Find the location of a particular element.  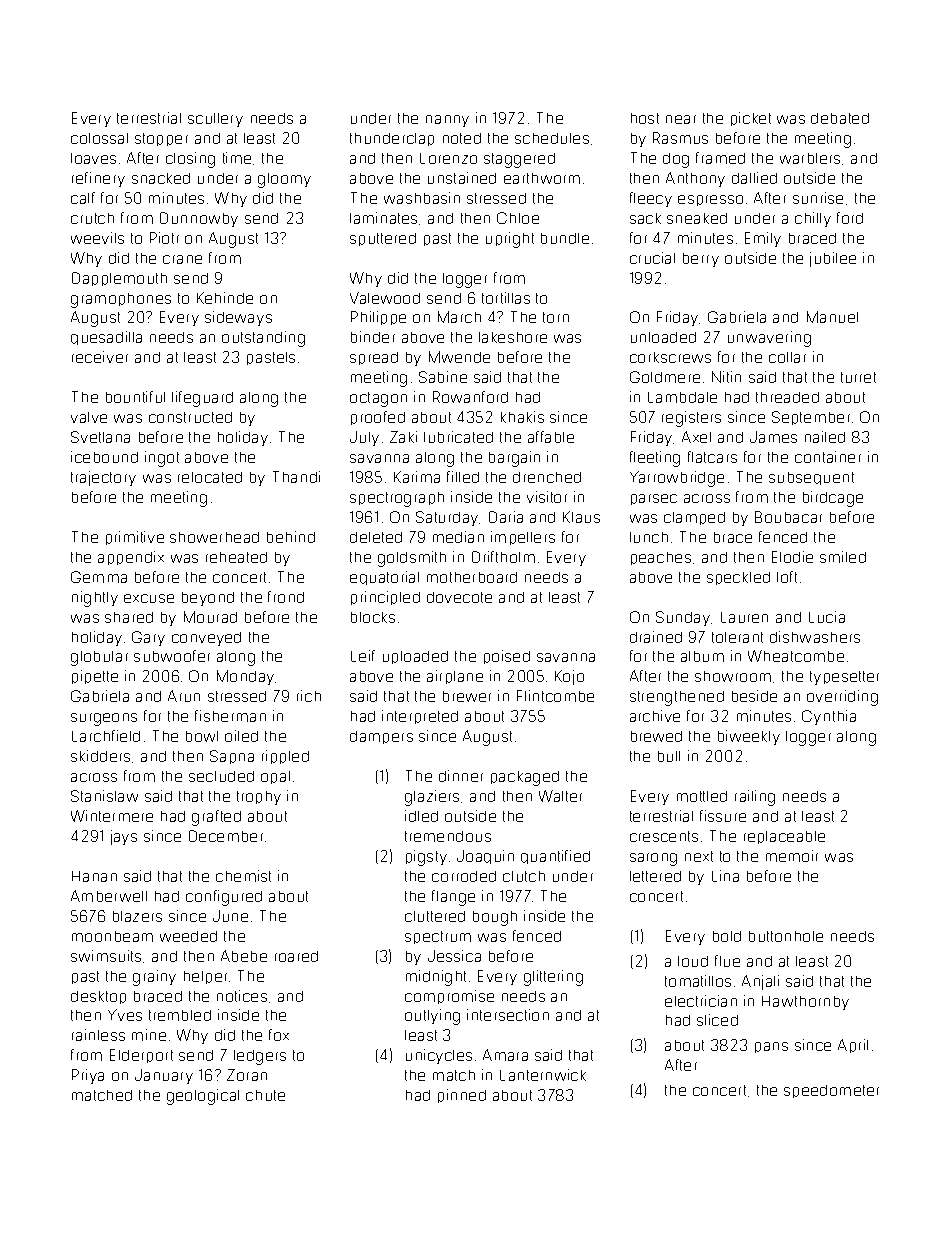

trembled is located at coordinates (180, 1015).
